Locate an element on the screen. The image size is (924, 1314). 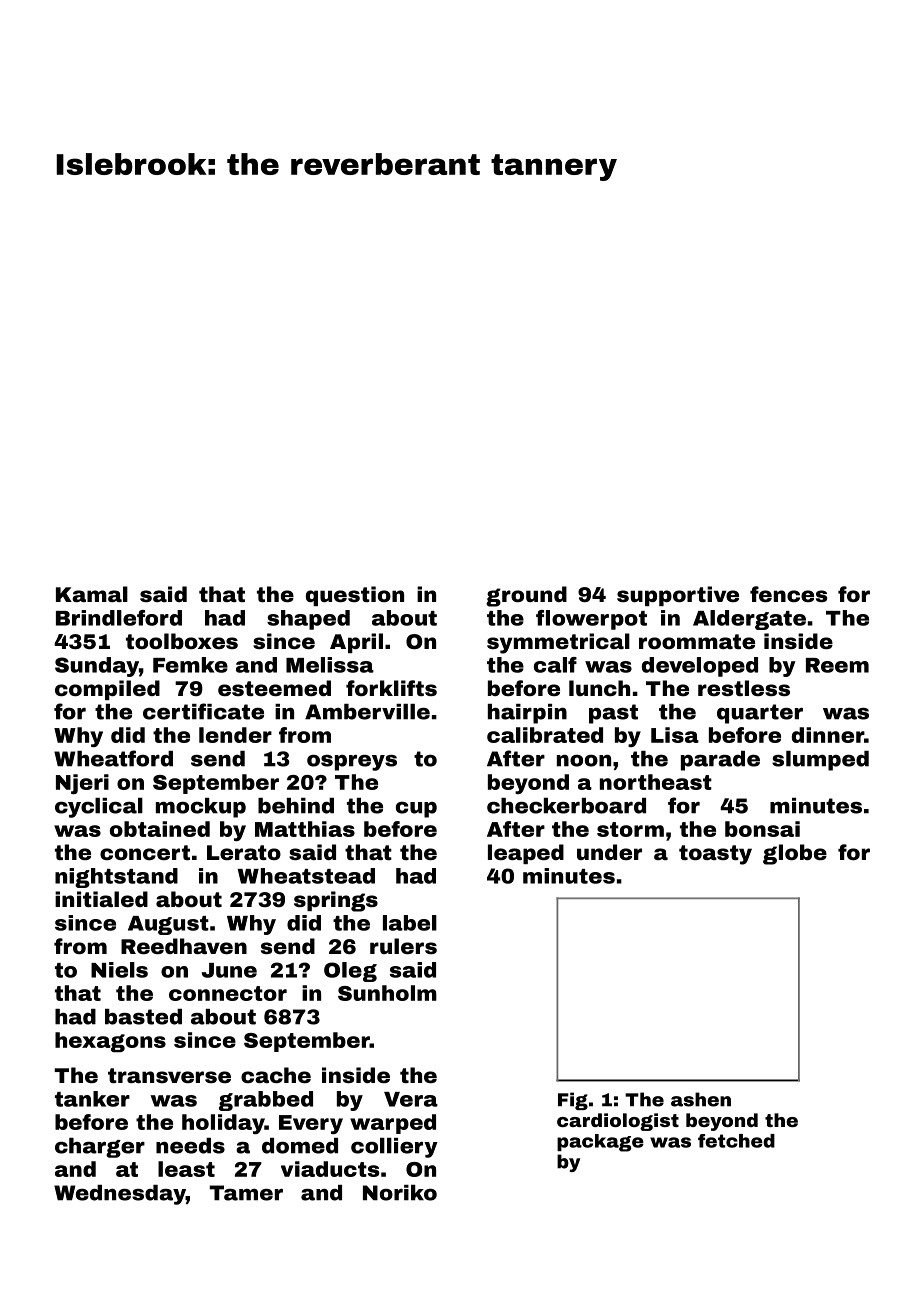
developed is located at coordinates (700, 667).
